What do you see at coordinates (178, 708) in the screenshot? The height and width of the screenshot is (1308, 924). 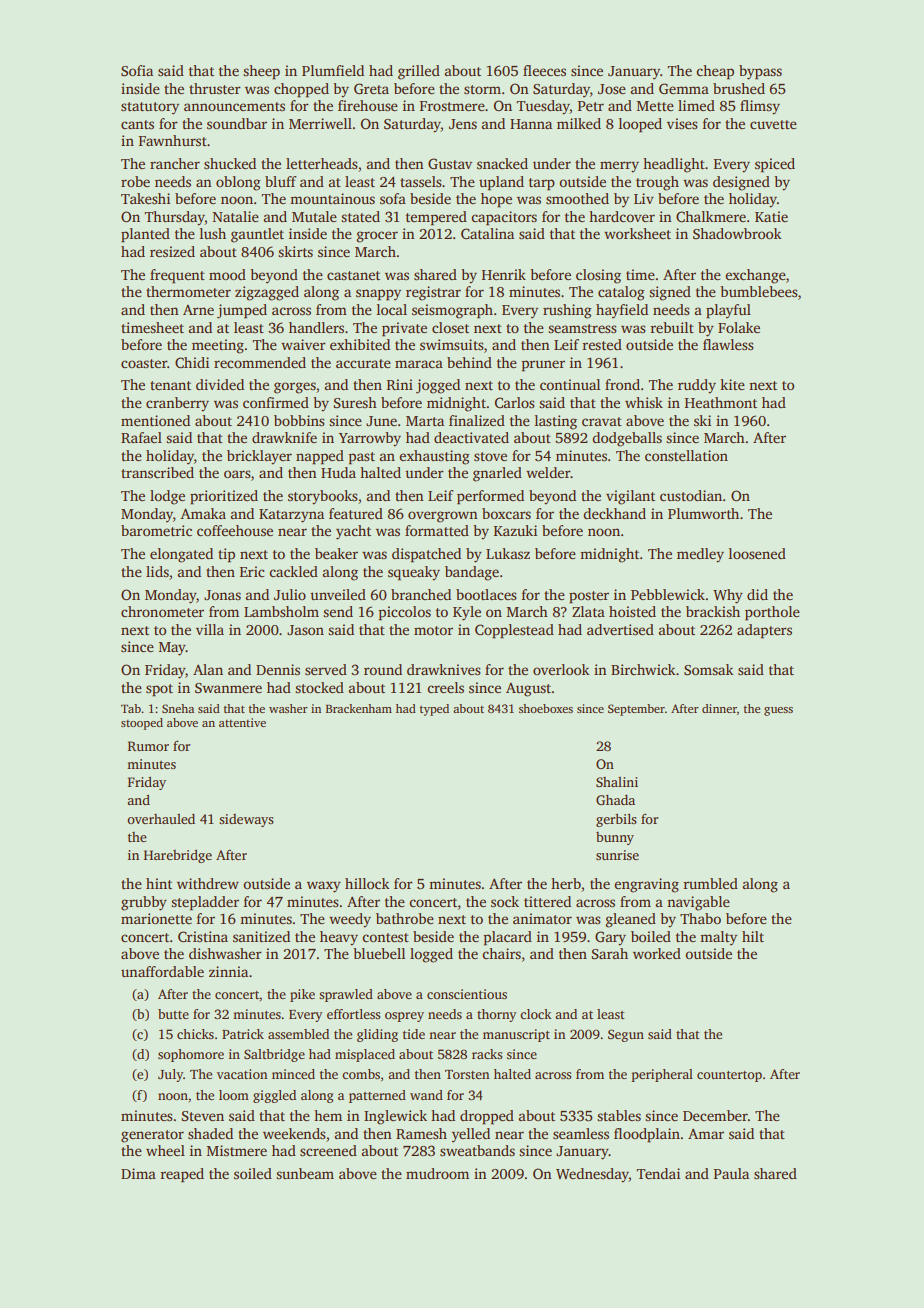 I see `Sneha` at bounding box center [178, 708].
